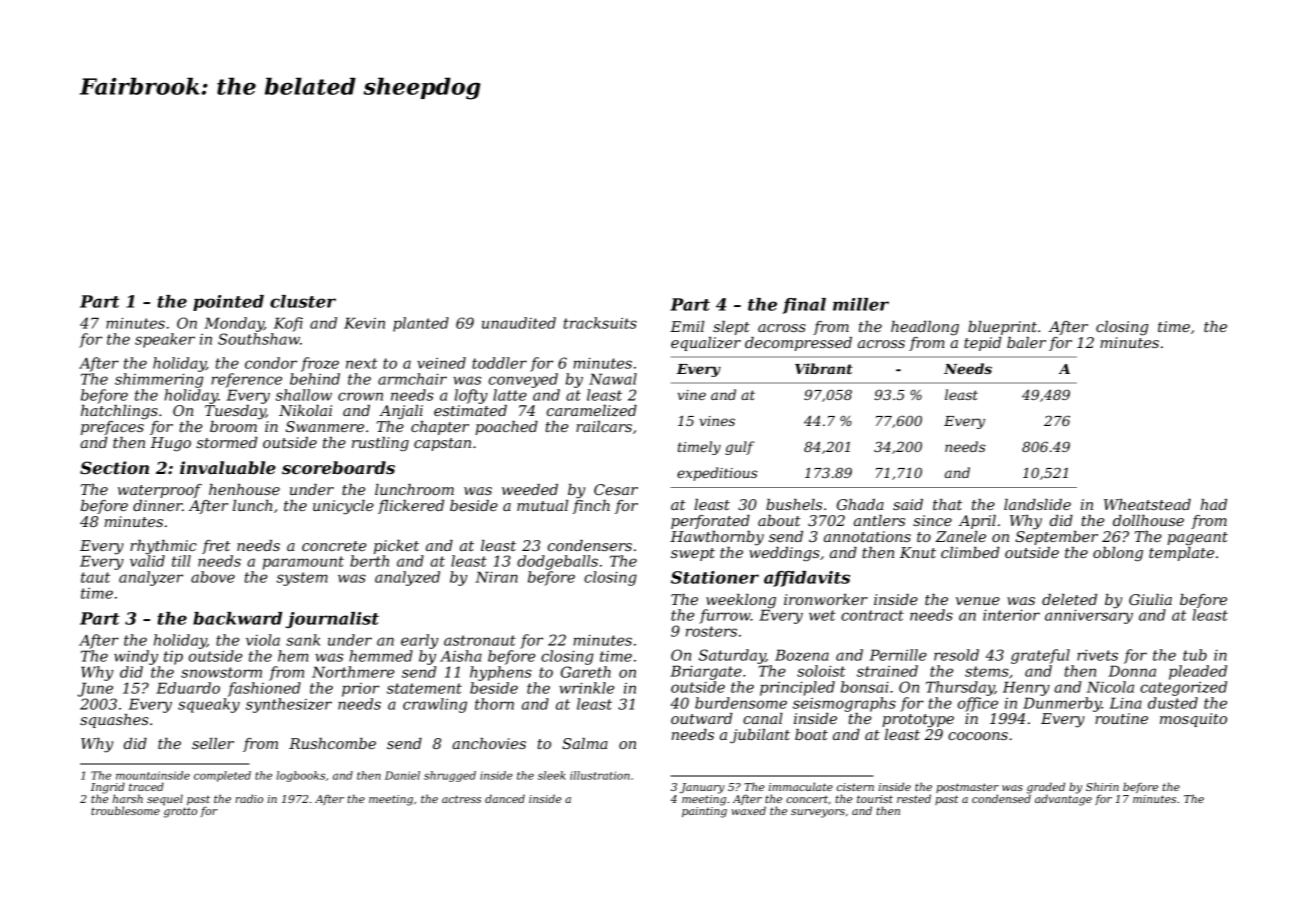 The height and width of the document is (924, 1308). Describe the element at coordinates (1147, 504) in the document. I see `Wheatstead` at that location.
